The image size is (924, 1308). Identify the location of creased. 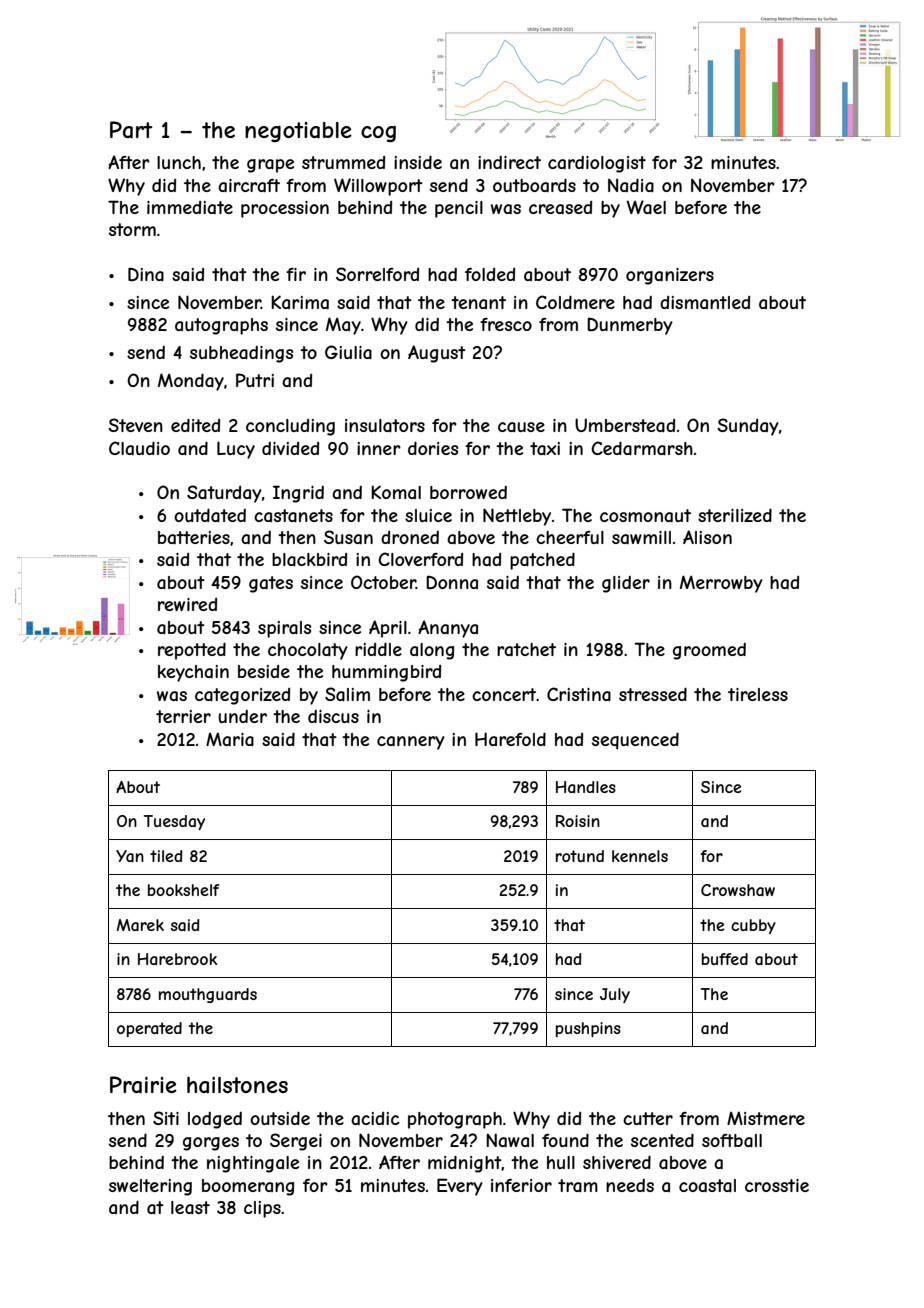
(560, 207).
